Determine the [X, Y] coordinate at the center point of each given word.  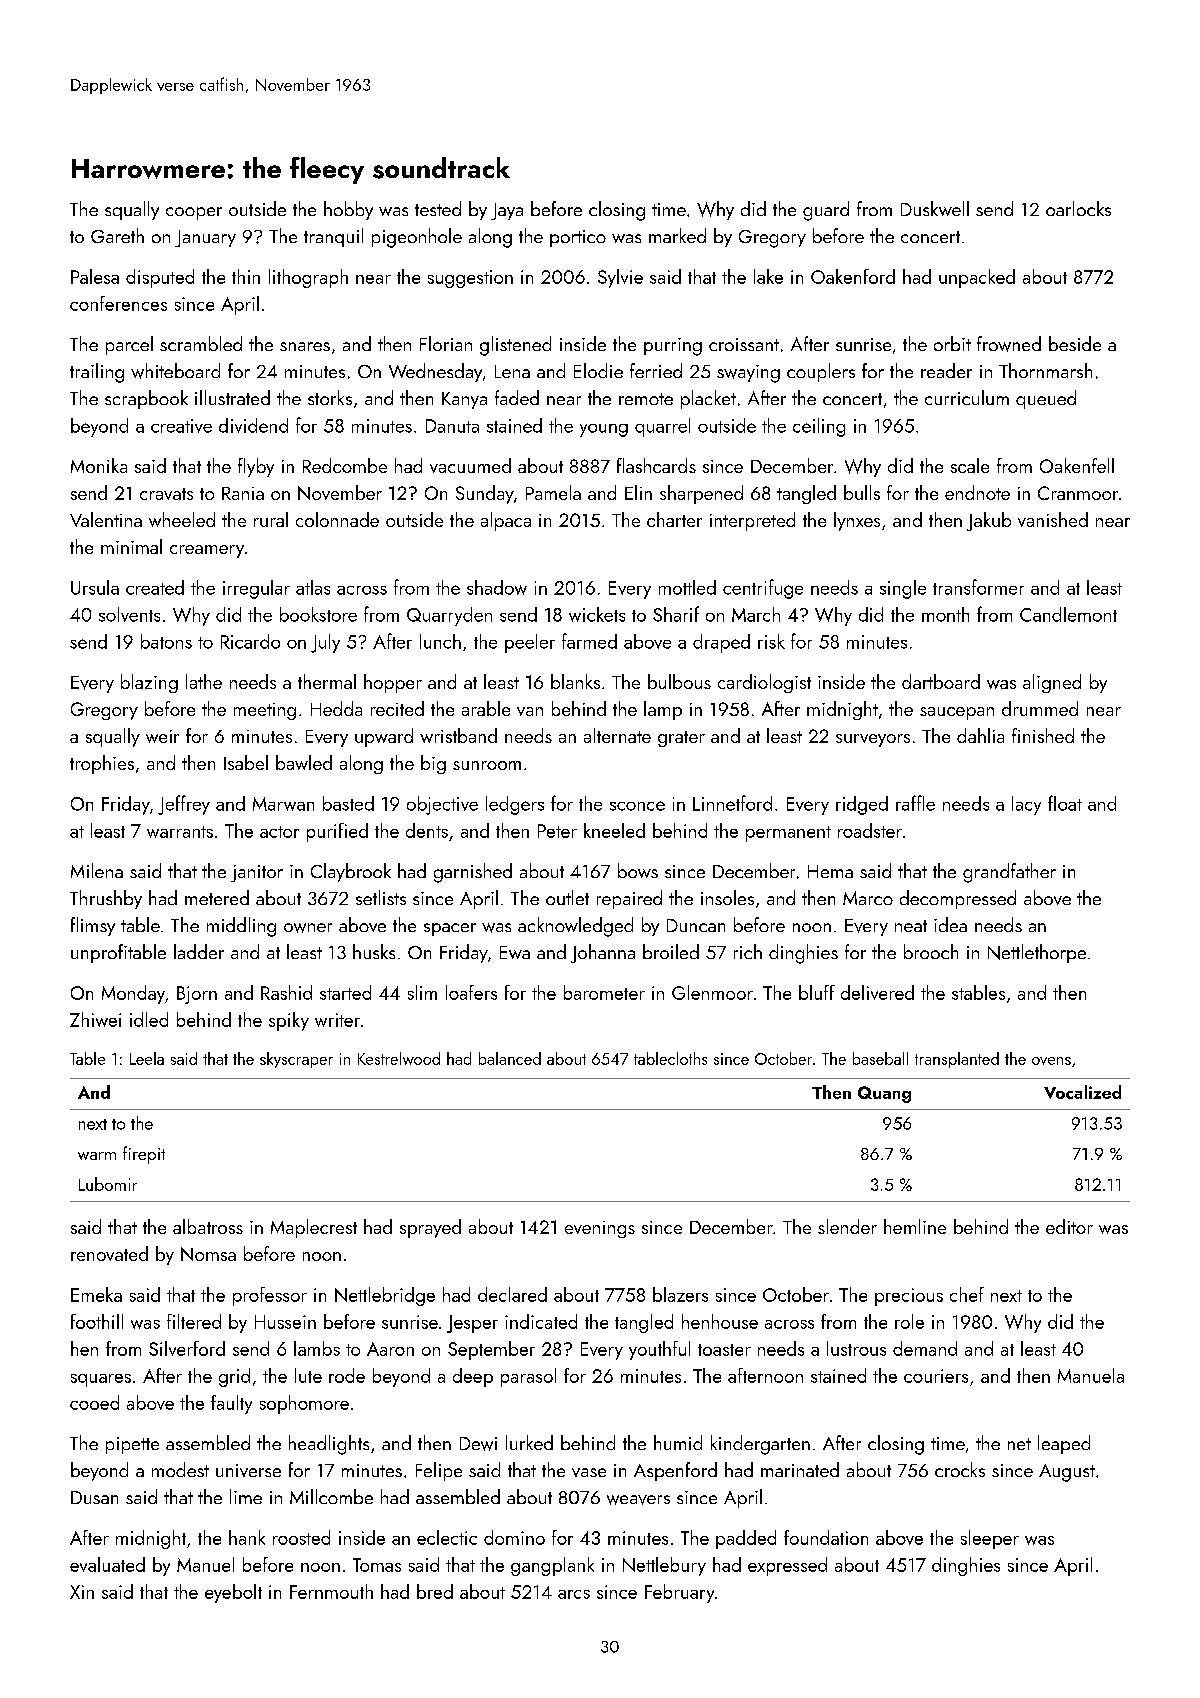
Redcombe [345, 465]
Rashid [286, 992]
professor [270, 1296]
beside [1075, 343]
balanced [510, 1058]
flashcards [656, 465]
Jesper [472, 1324]
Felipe [439, 1471]
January [205, 238]
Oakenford [853, 276]
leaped [1064, 1444]
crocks [960, 1469]
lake [768, 276]
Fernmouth [331, 1591]
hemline [915, 1226]
